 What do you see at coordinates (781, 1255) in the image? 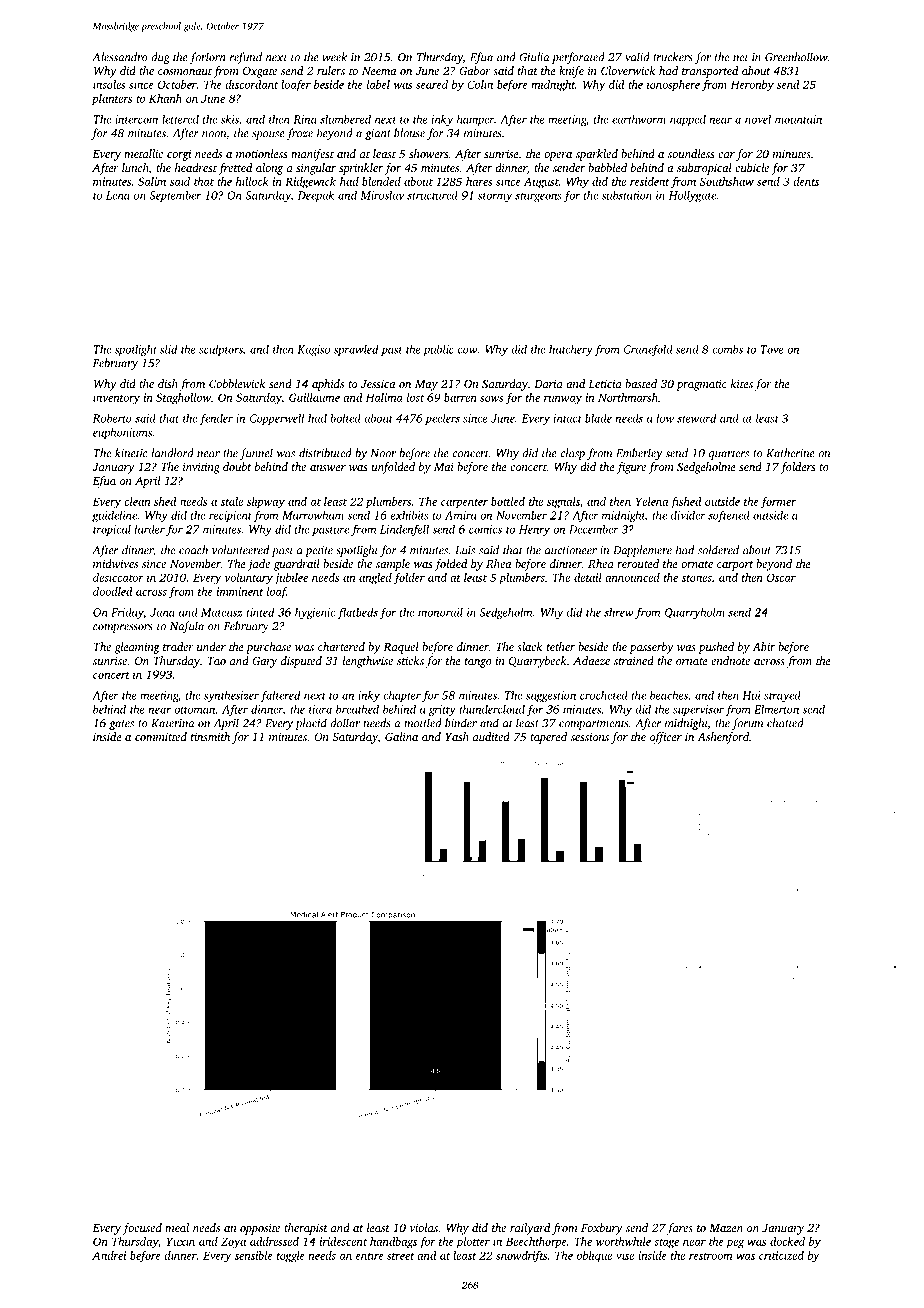
I see `criticized` at bounding box center [781, 1255].
